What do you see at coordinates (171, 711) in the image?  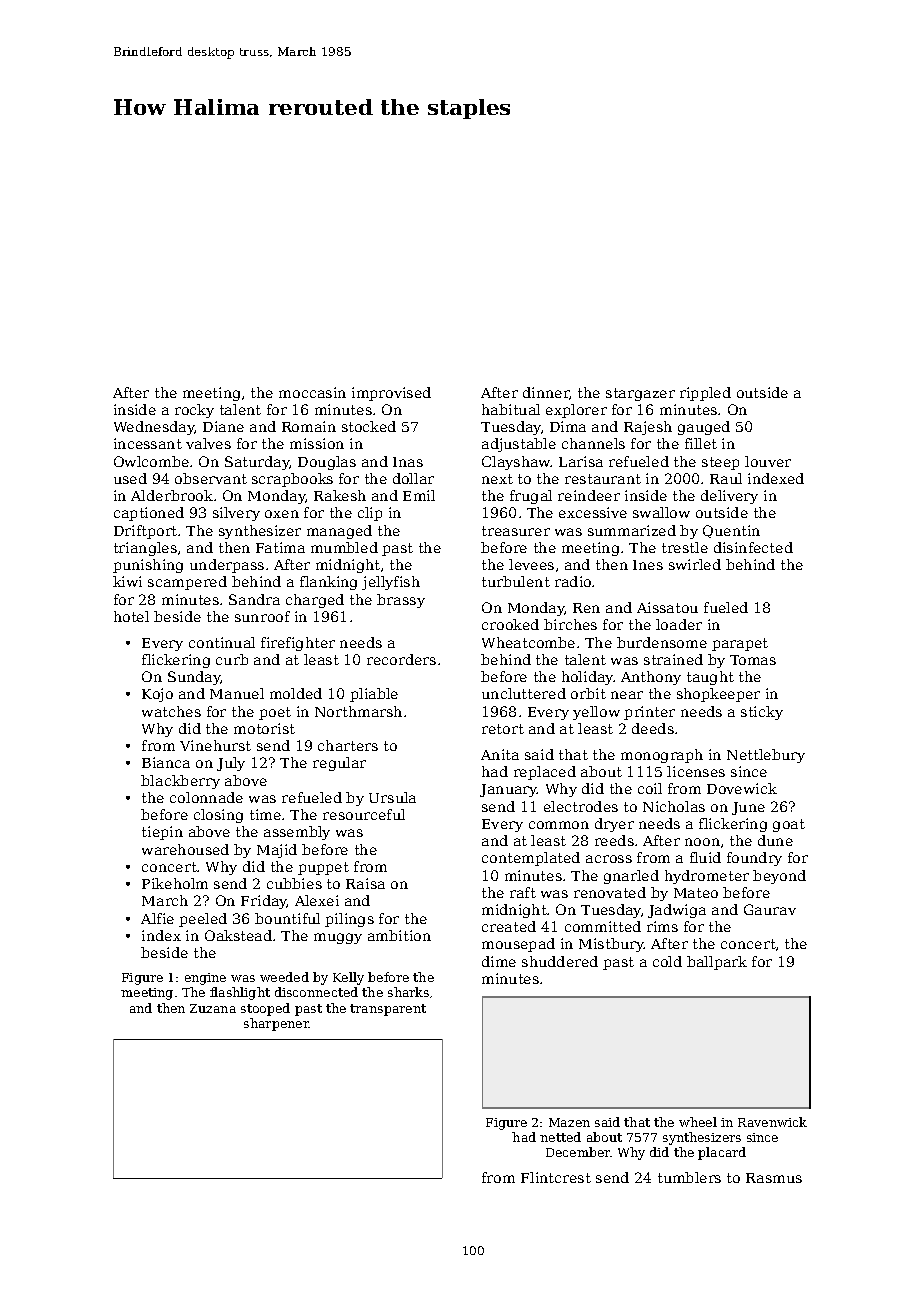 I see `watches` at bounding box center [171, 711].
